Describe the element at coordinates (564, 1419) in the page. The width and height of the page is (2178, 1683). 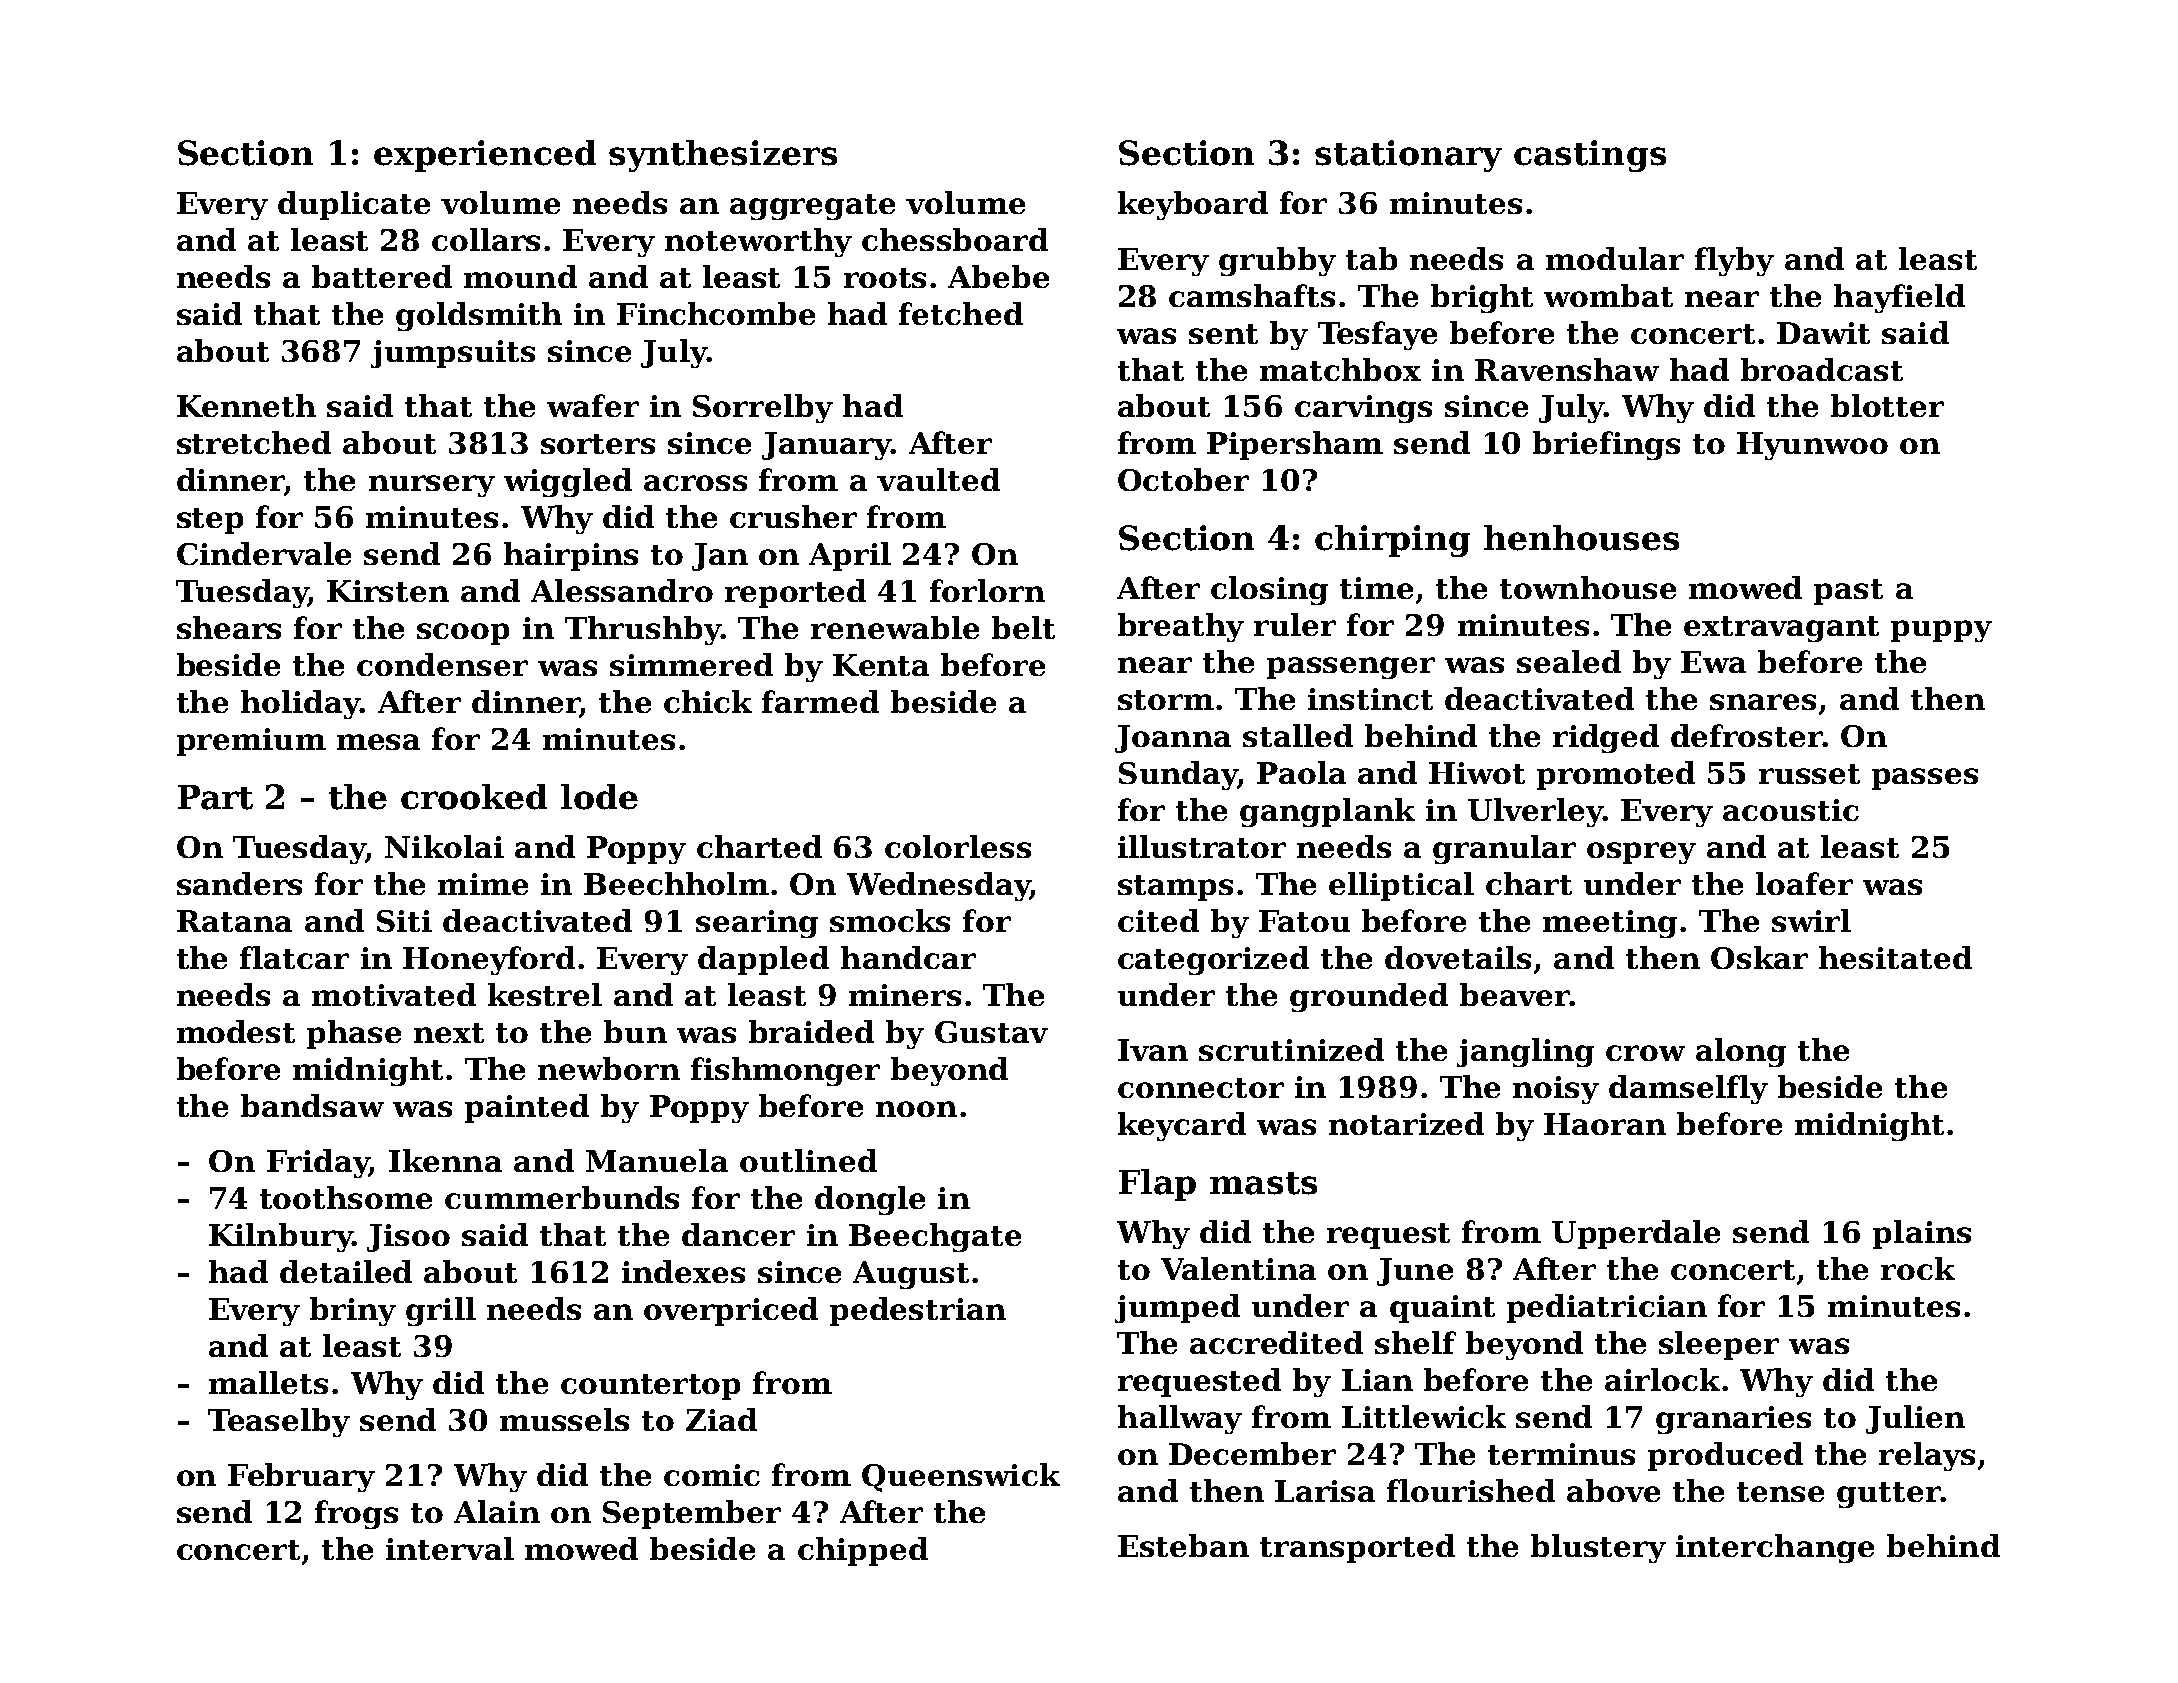
I see `mussels` at that location.
